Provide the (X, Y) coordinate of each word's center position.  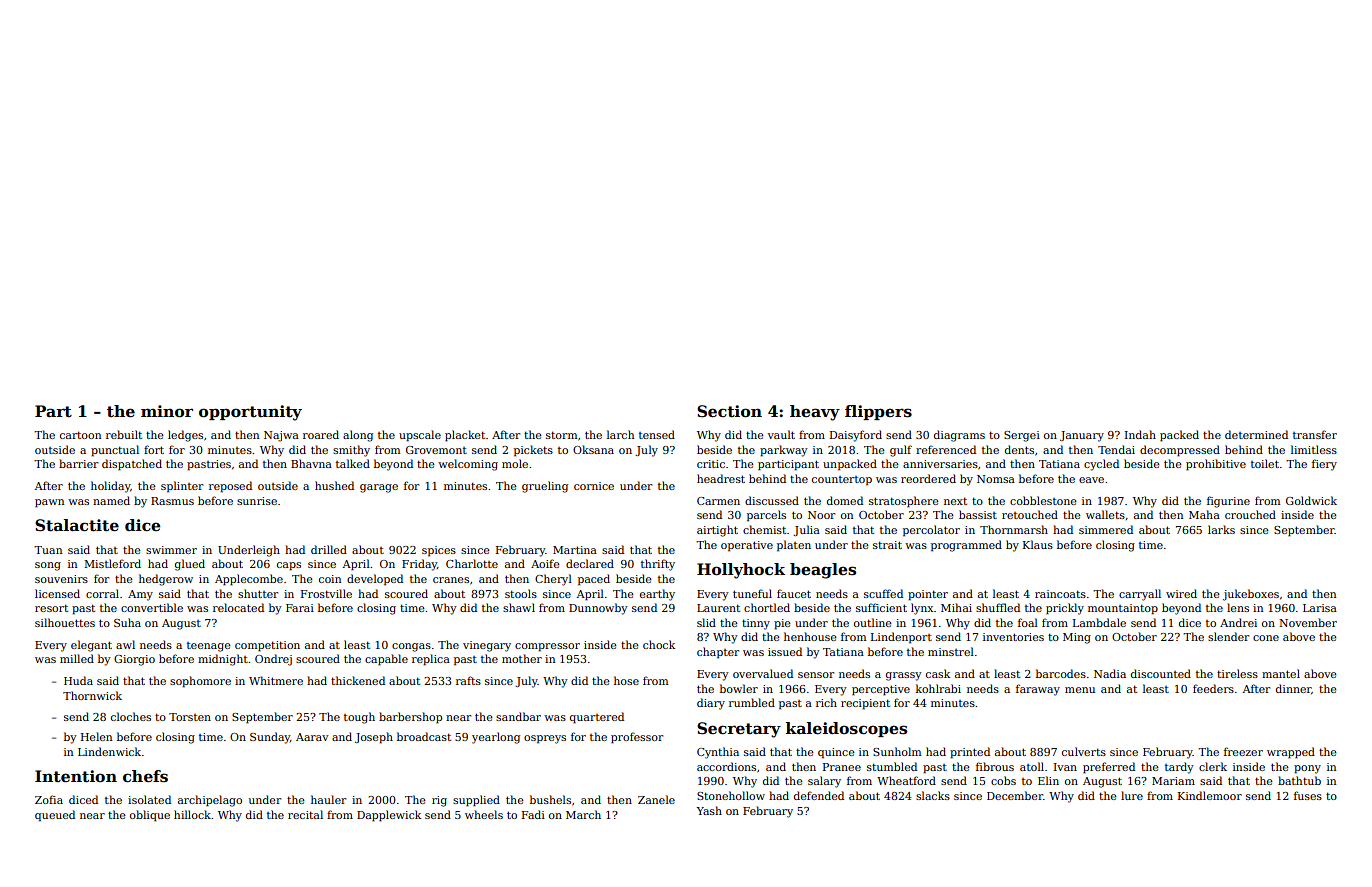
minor (167, 411)
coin (330, 579)
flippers (878, 412)
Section (729, 411)
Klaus (1038, 544)
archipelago (210, 801)
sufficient (881, 607)
